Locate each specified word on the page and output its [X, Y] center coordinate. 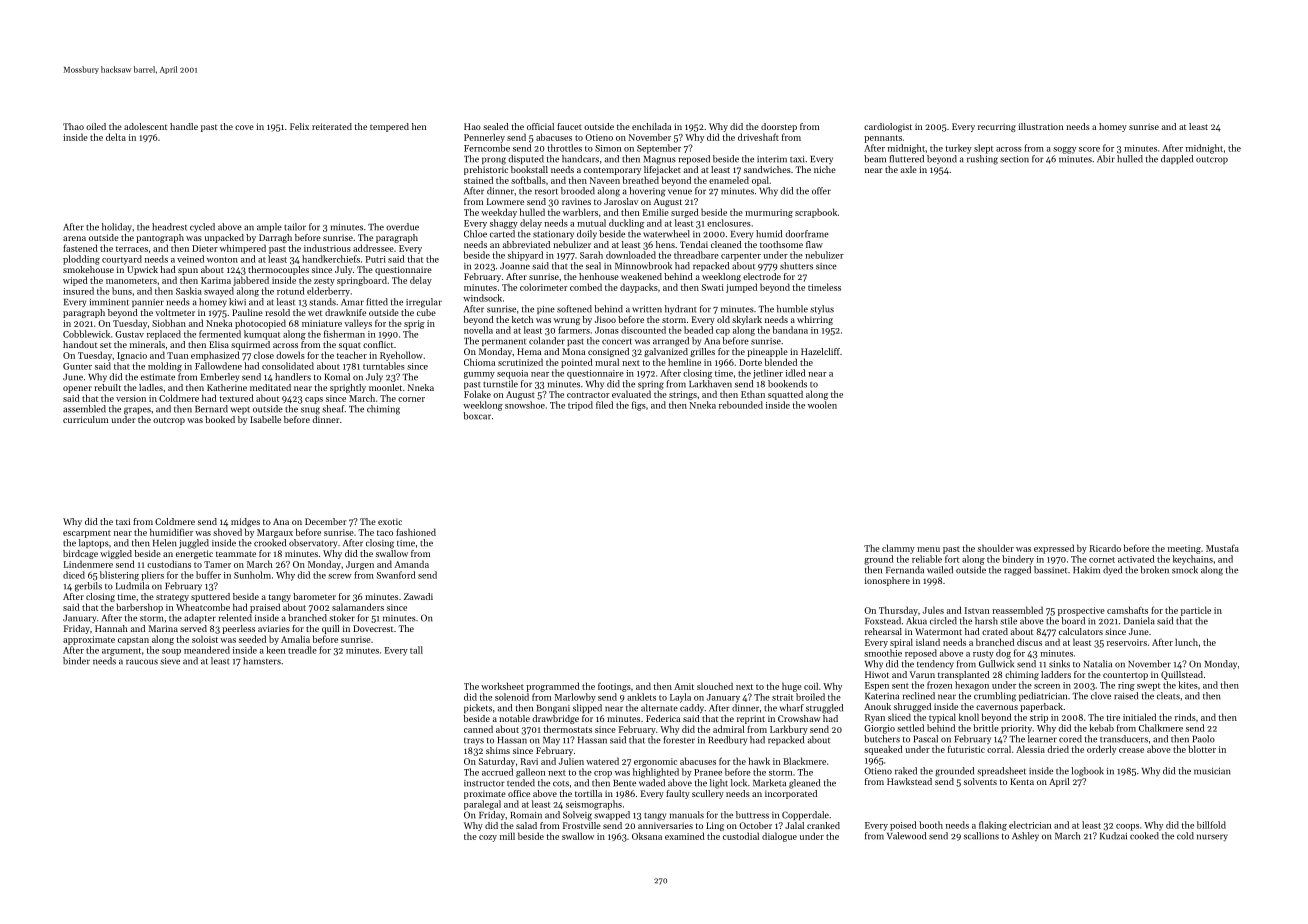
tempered [389, 127]
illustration [1040, 126]
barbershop [140, 608]
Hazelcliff [820, 351]
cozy [488, 838]
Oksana [647, 836]
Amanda [412, 564]
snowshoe [525, 405]
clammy [898, 549]
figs [639, 406]
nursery [1212, 837]
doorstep [779, 127]
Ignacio [132, 356]
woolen [822, 405]
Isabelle [265, 419]
